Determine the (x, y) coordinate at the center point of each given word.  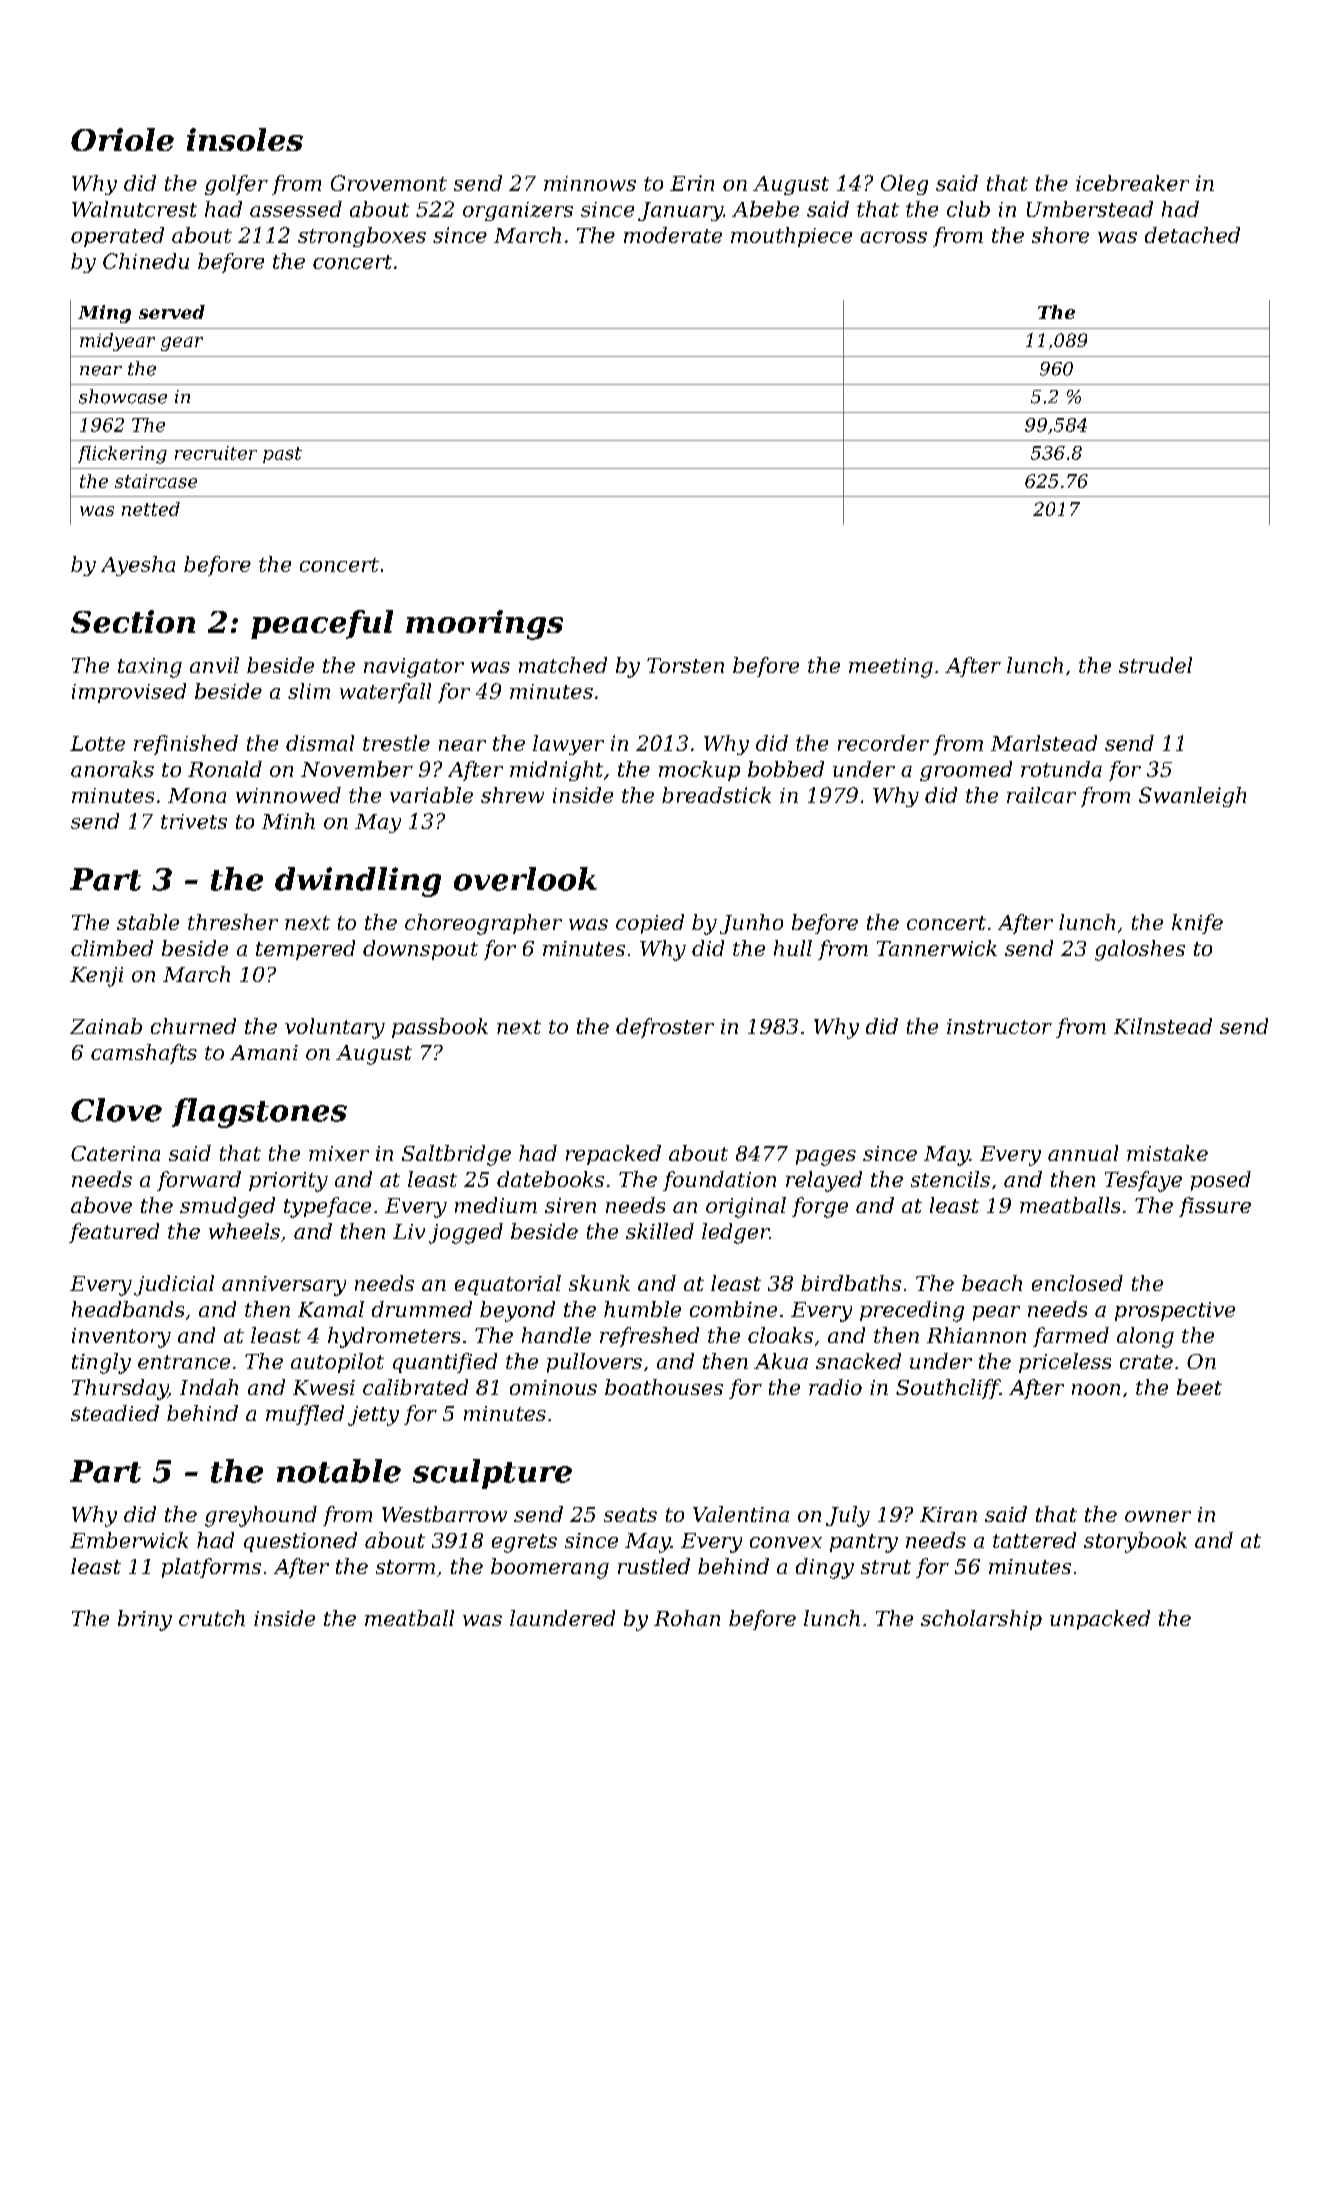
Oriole (122, 139)
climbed (112, 948)
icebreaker (1132, 183)
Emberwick (129, 1540)
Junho (751, 924)
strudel (1155, 665)
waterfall (385, 693)
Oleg (904, 185)
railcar (1041, 795)
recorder (883, 743)
